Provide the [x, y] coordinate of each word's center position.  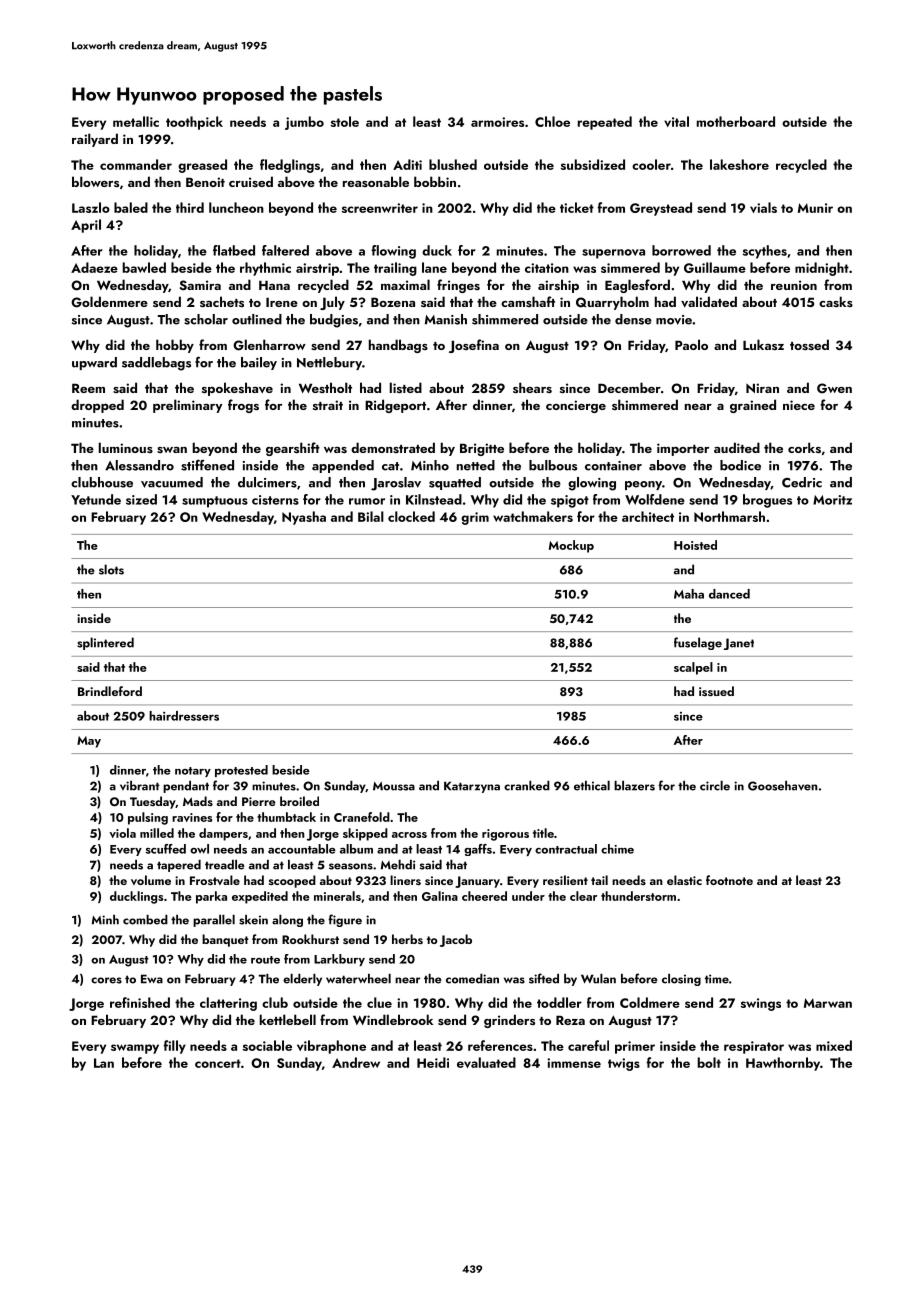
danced [729, 594]
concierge [576, 406]
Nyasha [304, 518]
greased [202, 166]
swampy [135, 1049]
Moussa [394, 786]
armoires [497, 122]
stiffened [207, 465]
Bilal [371, 516]
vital [676, 121]
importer [683, 449]
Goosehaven [783, 786]
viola [122, 833]
